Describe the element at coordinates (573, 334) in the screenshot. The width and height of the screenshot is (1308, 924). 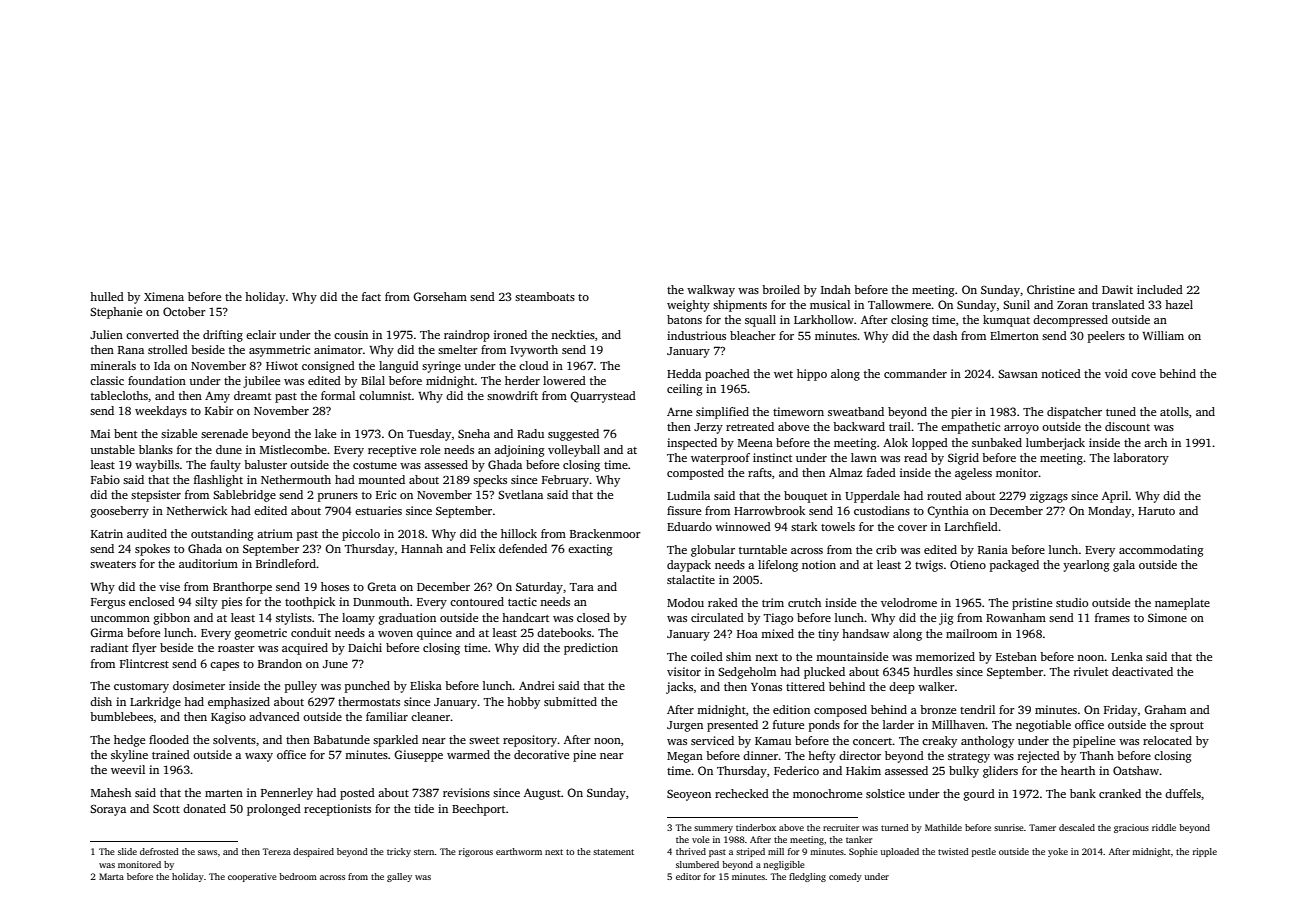
I see `neckties` at that location.
